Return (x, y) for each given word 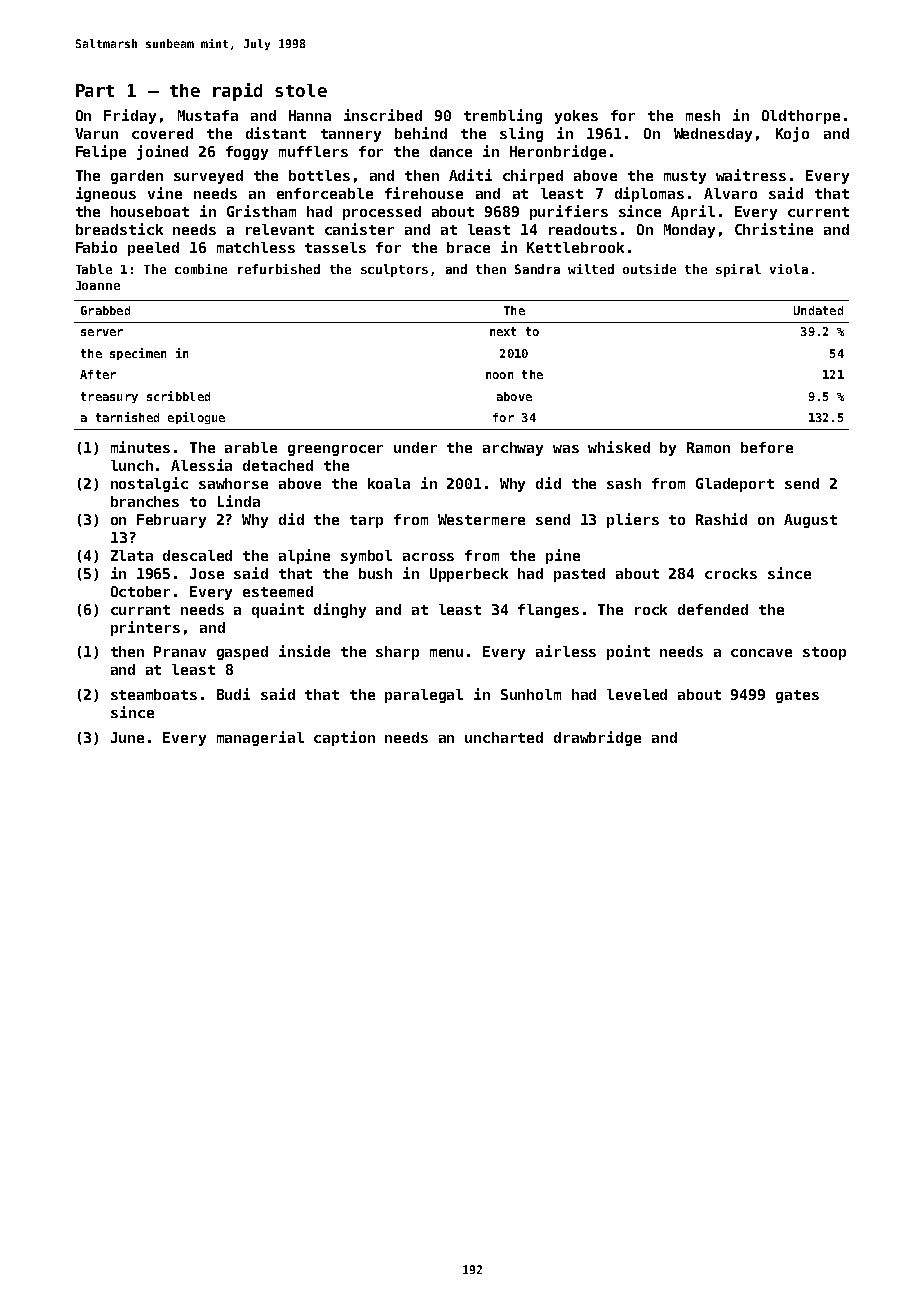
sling (521, 134)
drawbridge (597, 738)
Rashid (721, 519)
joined (162, 152)
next (503, 331)
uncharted (504, 737)
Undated (818, 310)
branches (145, 501)
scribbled (178, 396)
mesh (703, 115)
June (127, 737)
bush (375, 573)
